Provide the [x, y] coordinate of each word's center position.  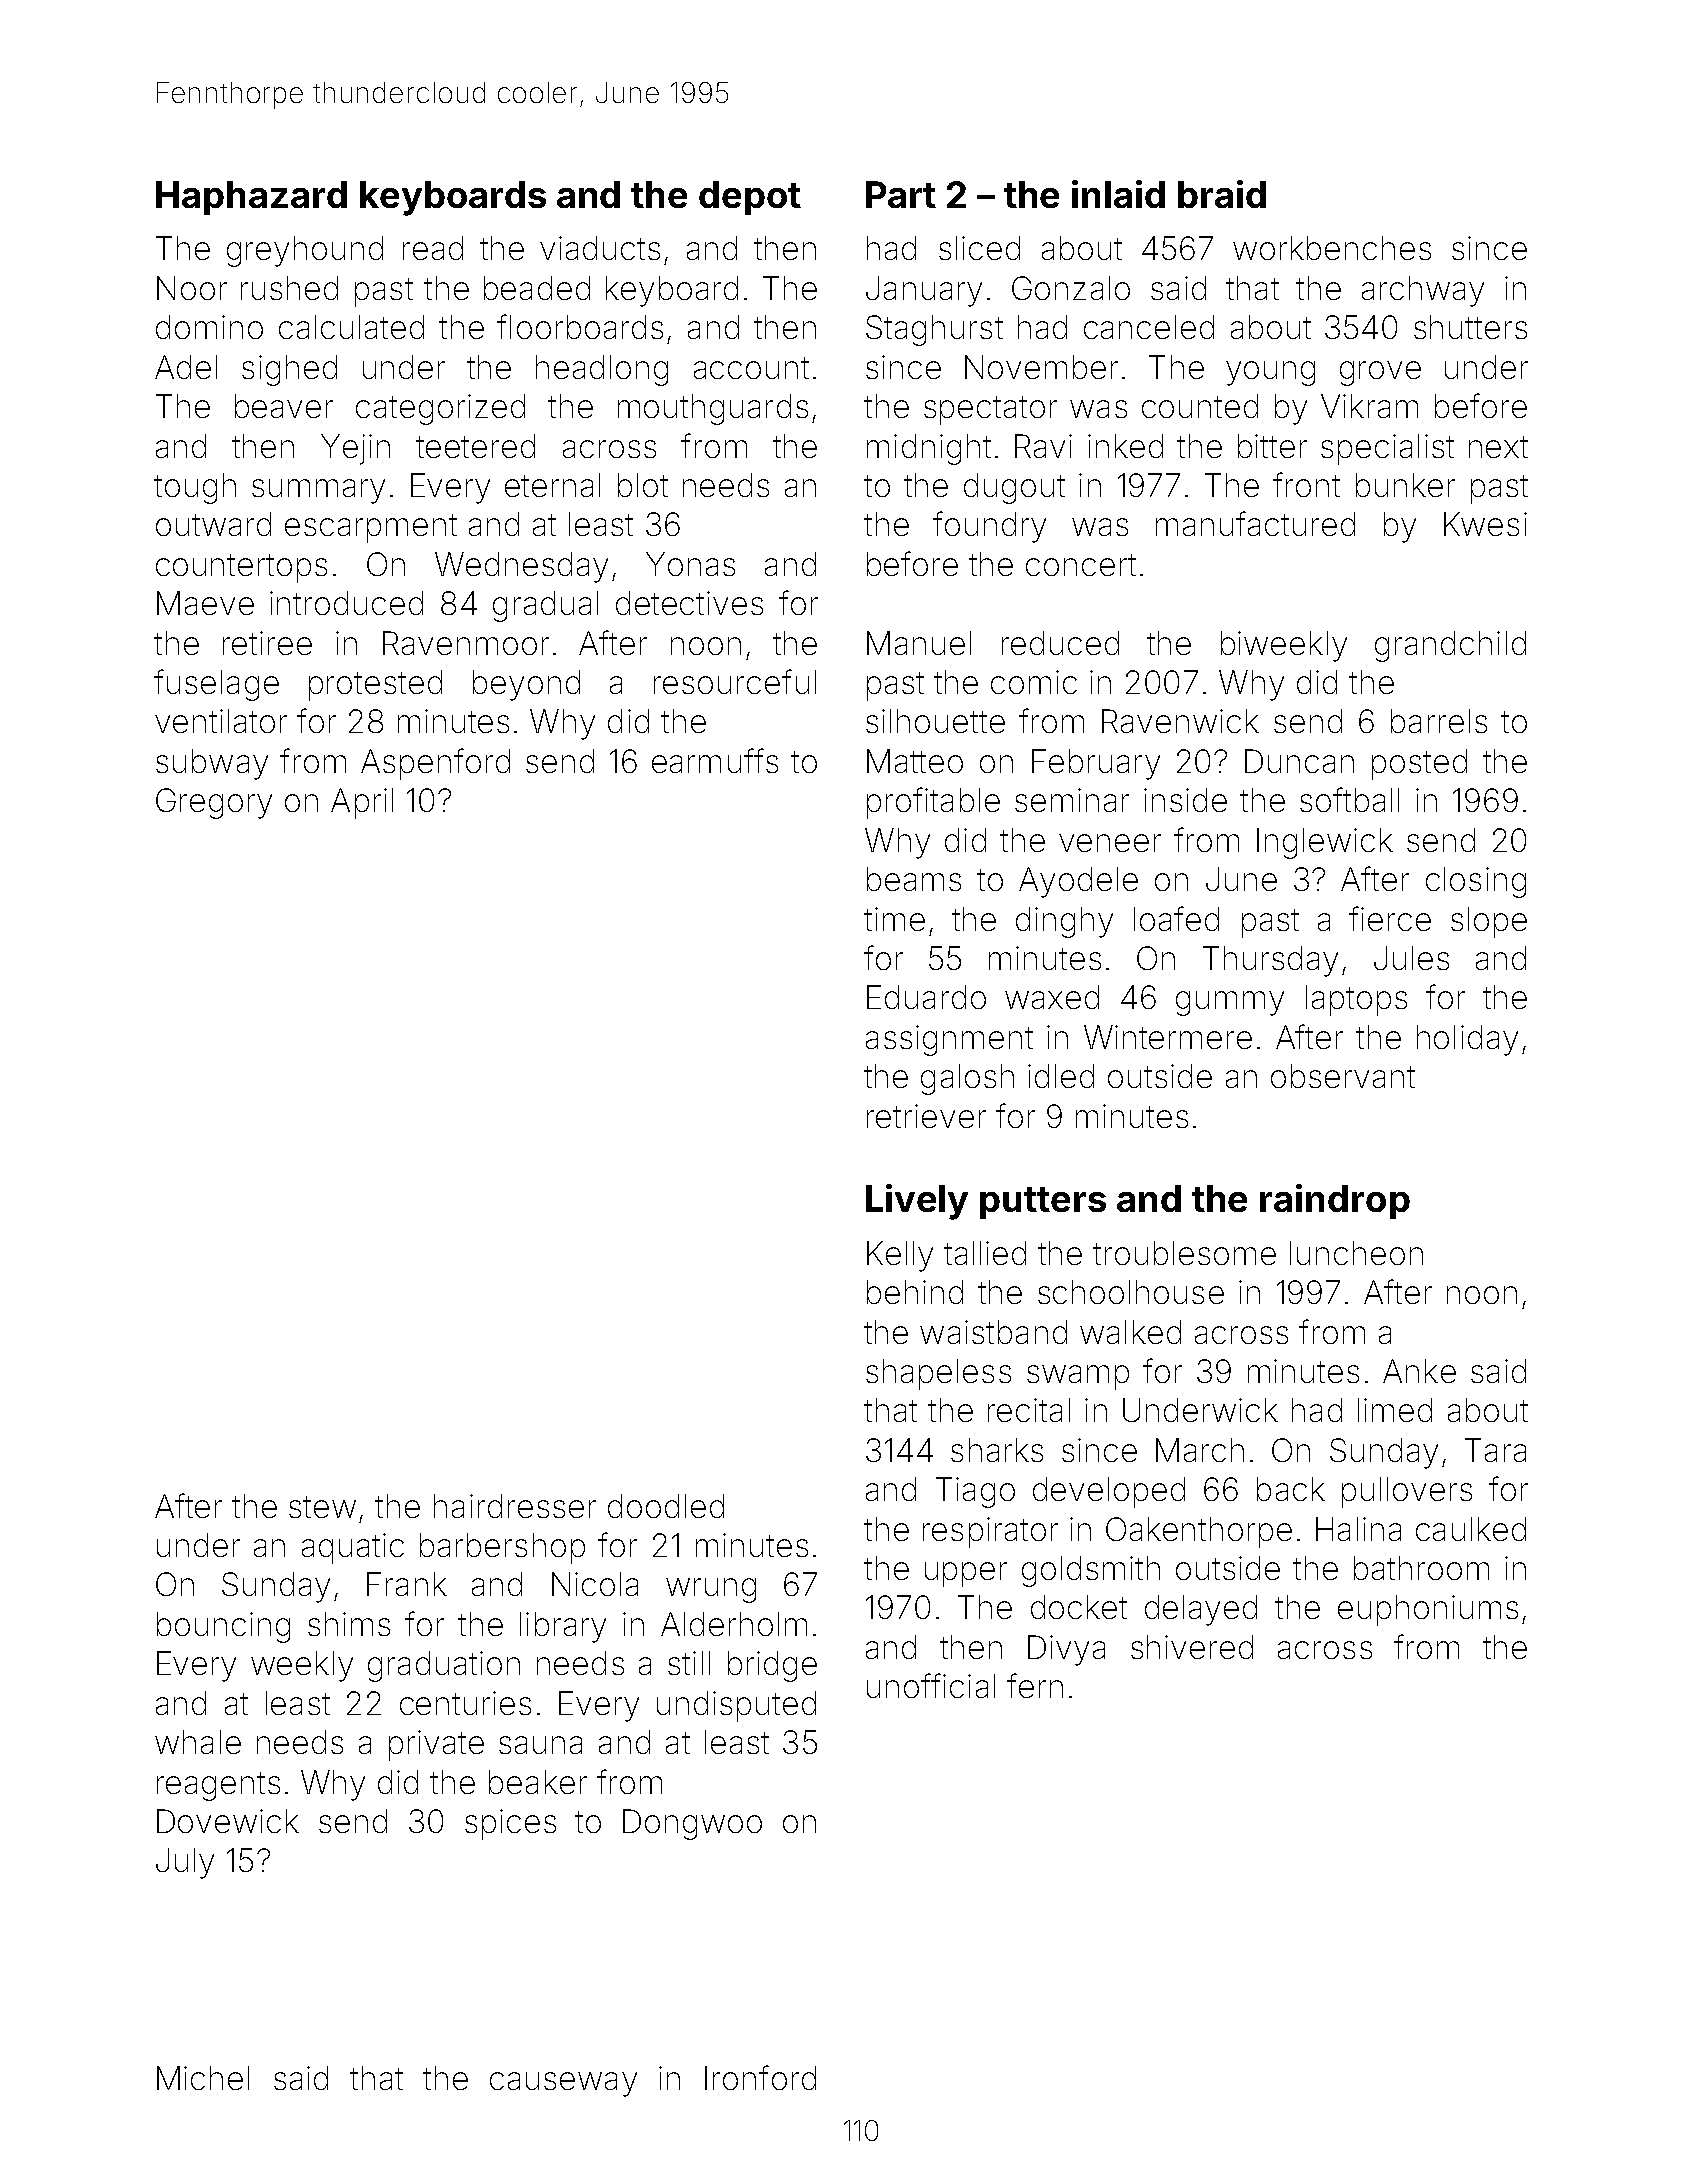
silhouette [935, 721]
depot [750, 198]
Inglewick [1325, 843]
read [433, 248]
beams [914, 879]
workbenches [1332, 248]
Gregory [214, 803]
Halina [1358, 1529]
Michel [203, 2078]
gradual [545, 606]
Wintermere [1168, 1037]
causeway [563, 2084]
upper [966, 1574]
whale [198, 1742]
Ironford [760, 2077]
